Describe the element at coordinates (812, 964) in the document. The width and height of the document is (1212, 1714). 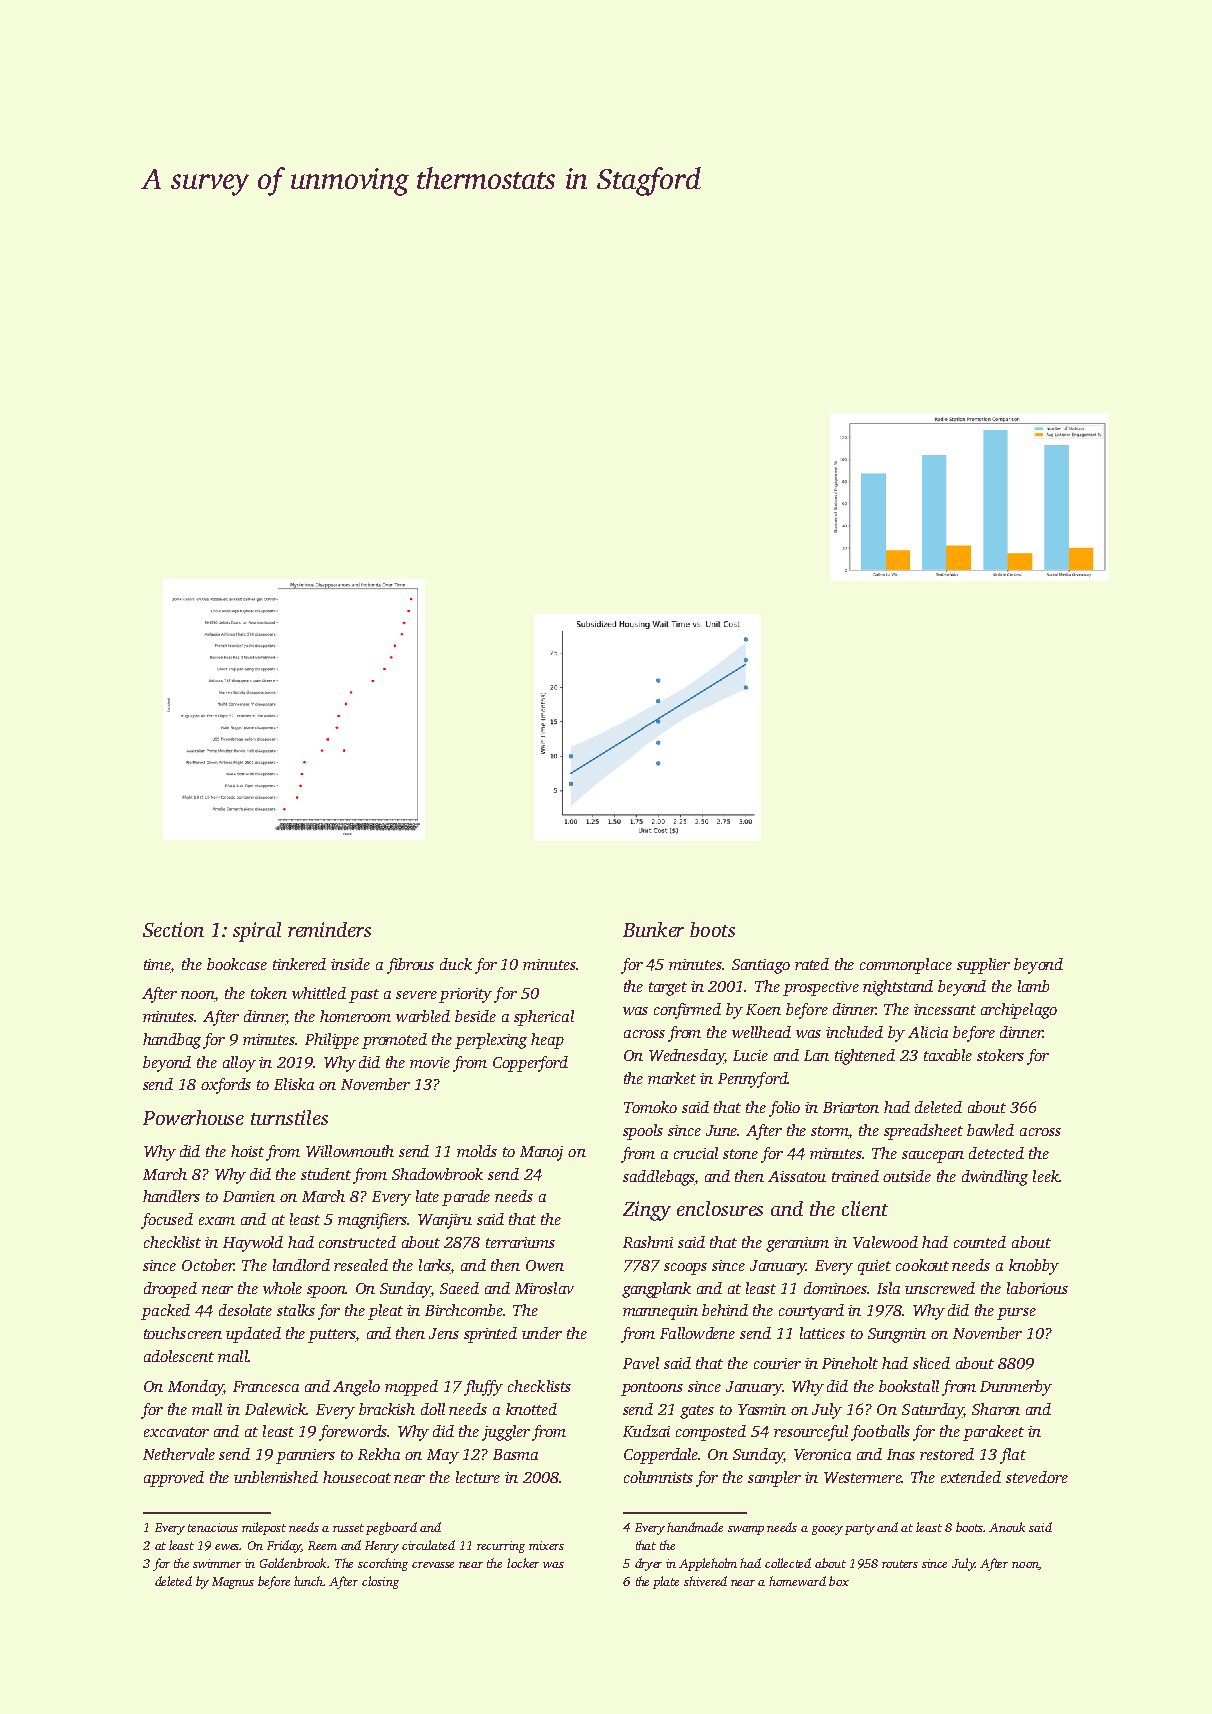
I see `rated` at that location.
